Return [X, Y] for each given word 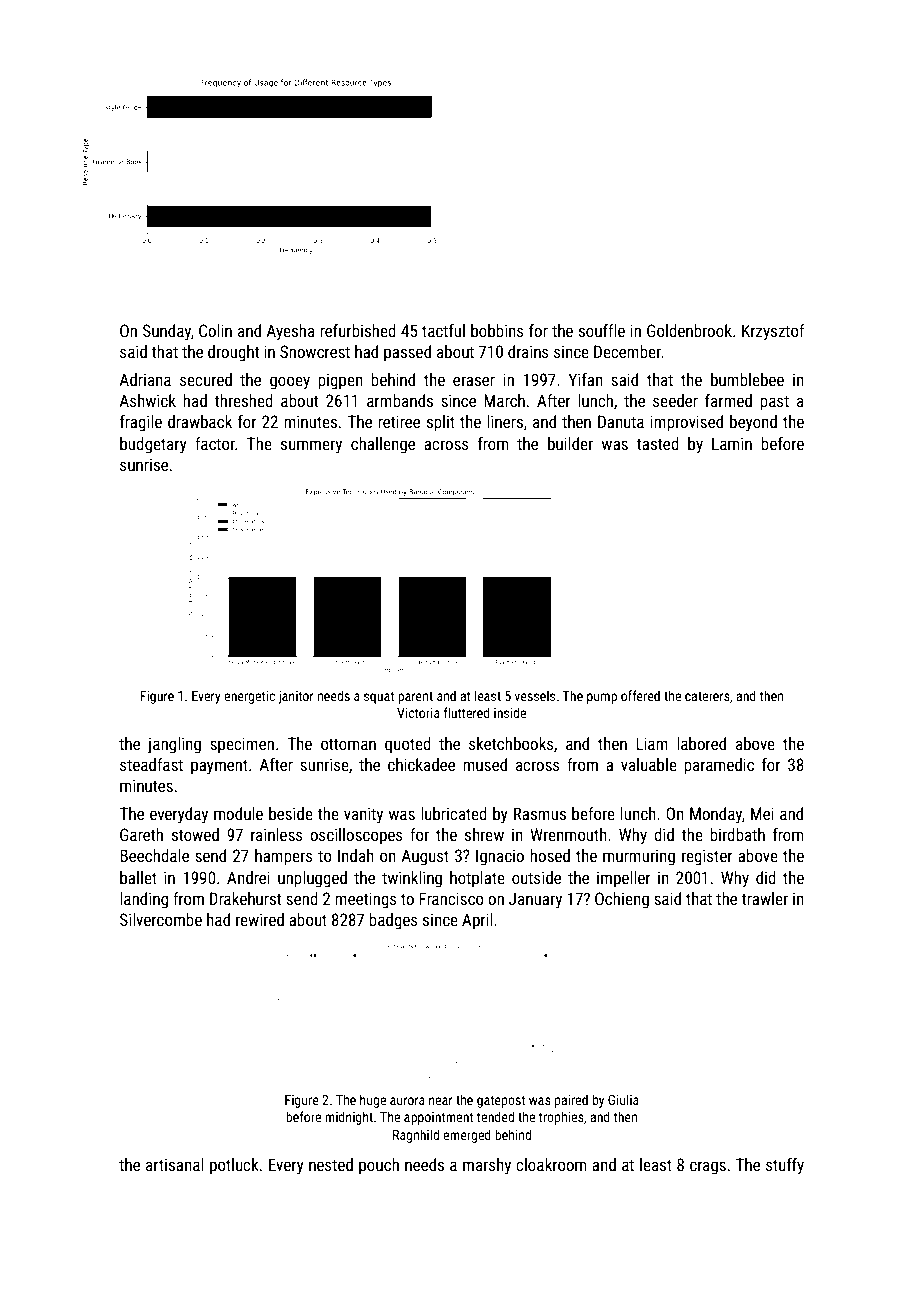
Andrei [248, 877]
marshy [487, 1166]
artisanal [174, 1164]
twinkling [412, 879]
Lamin [732, 443]
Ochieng [622, 900]
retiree [399, 421]
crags [708, 1168]
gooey [290, 383]
